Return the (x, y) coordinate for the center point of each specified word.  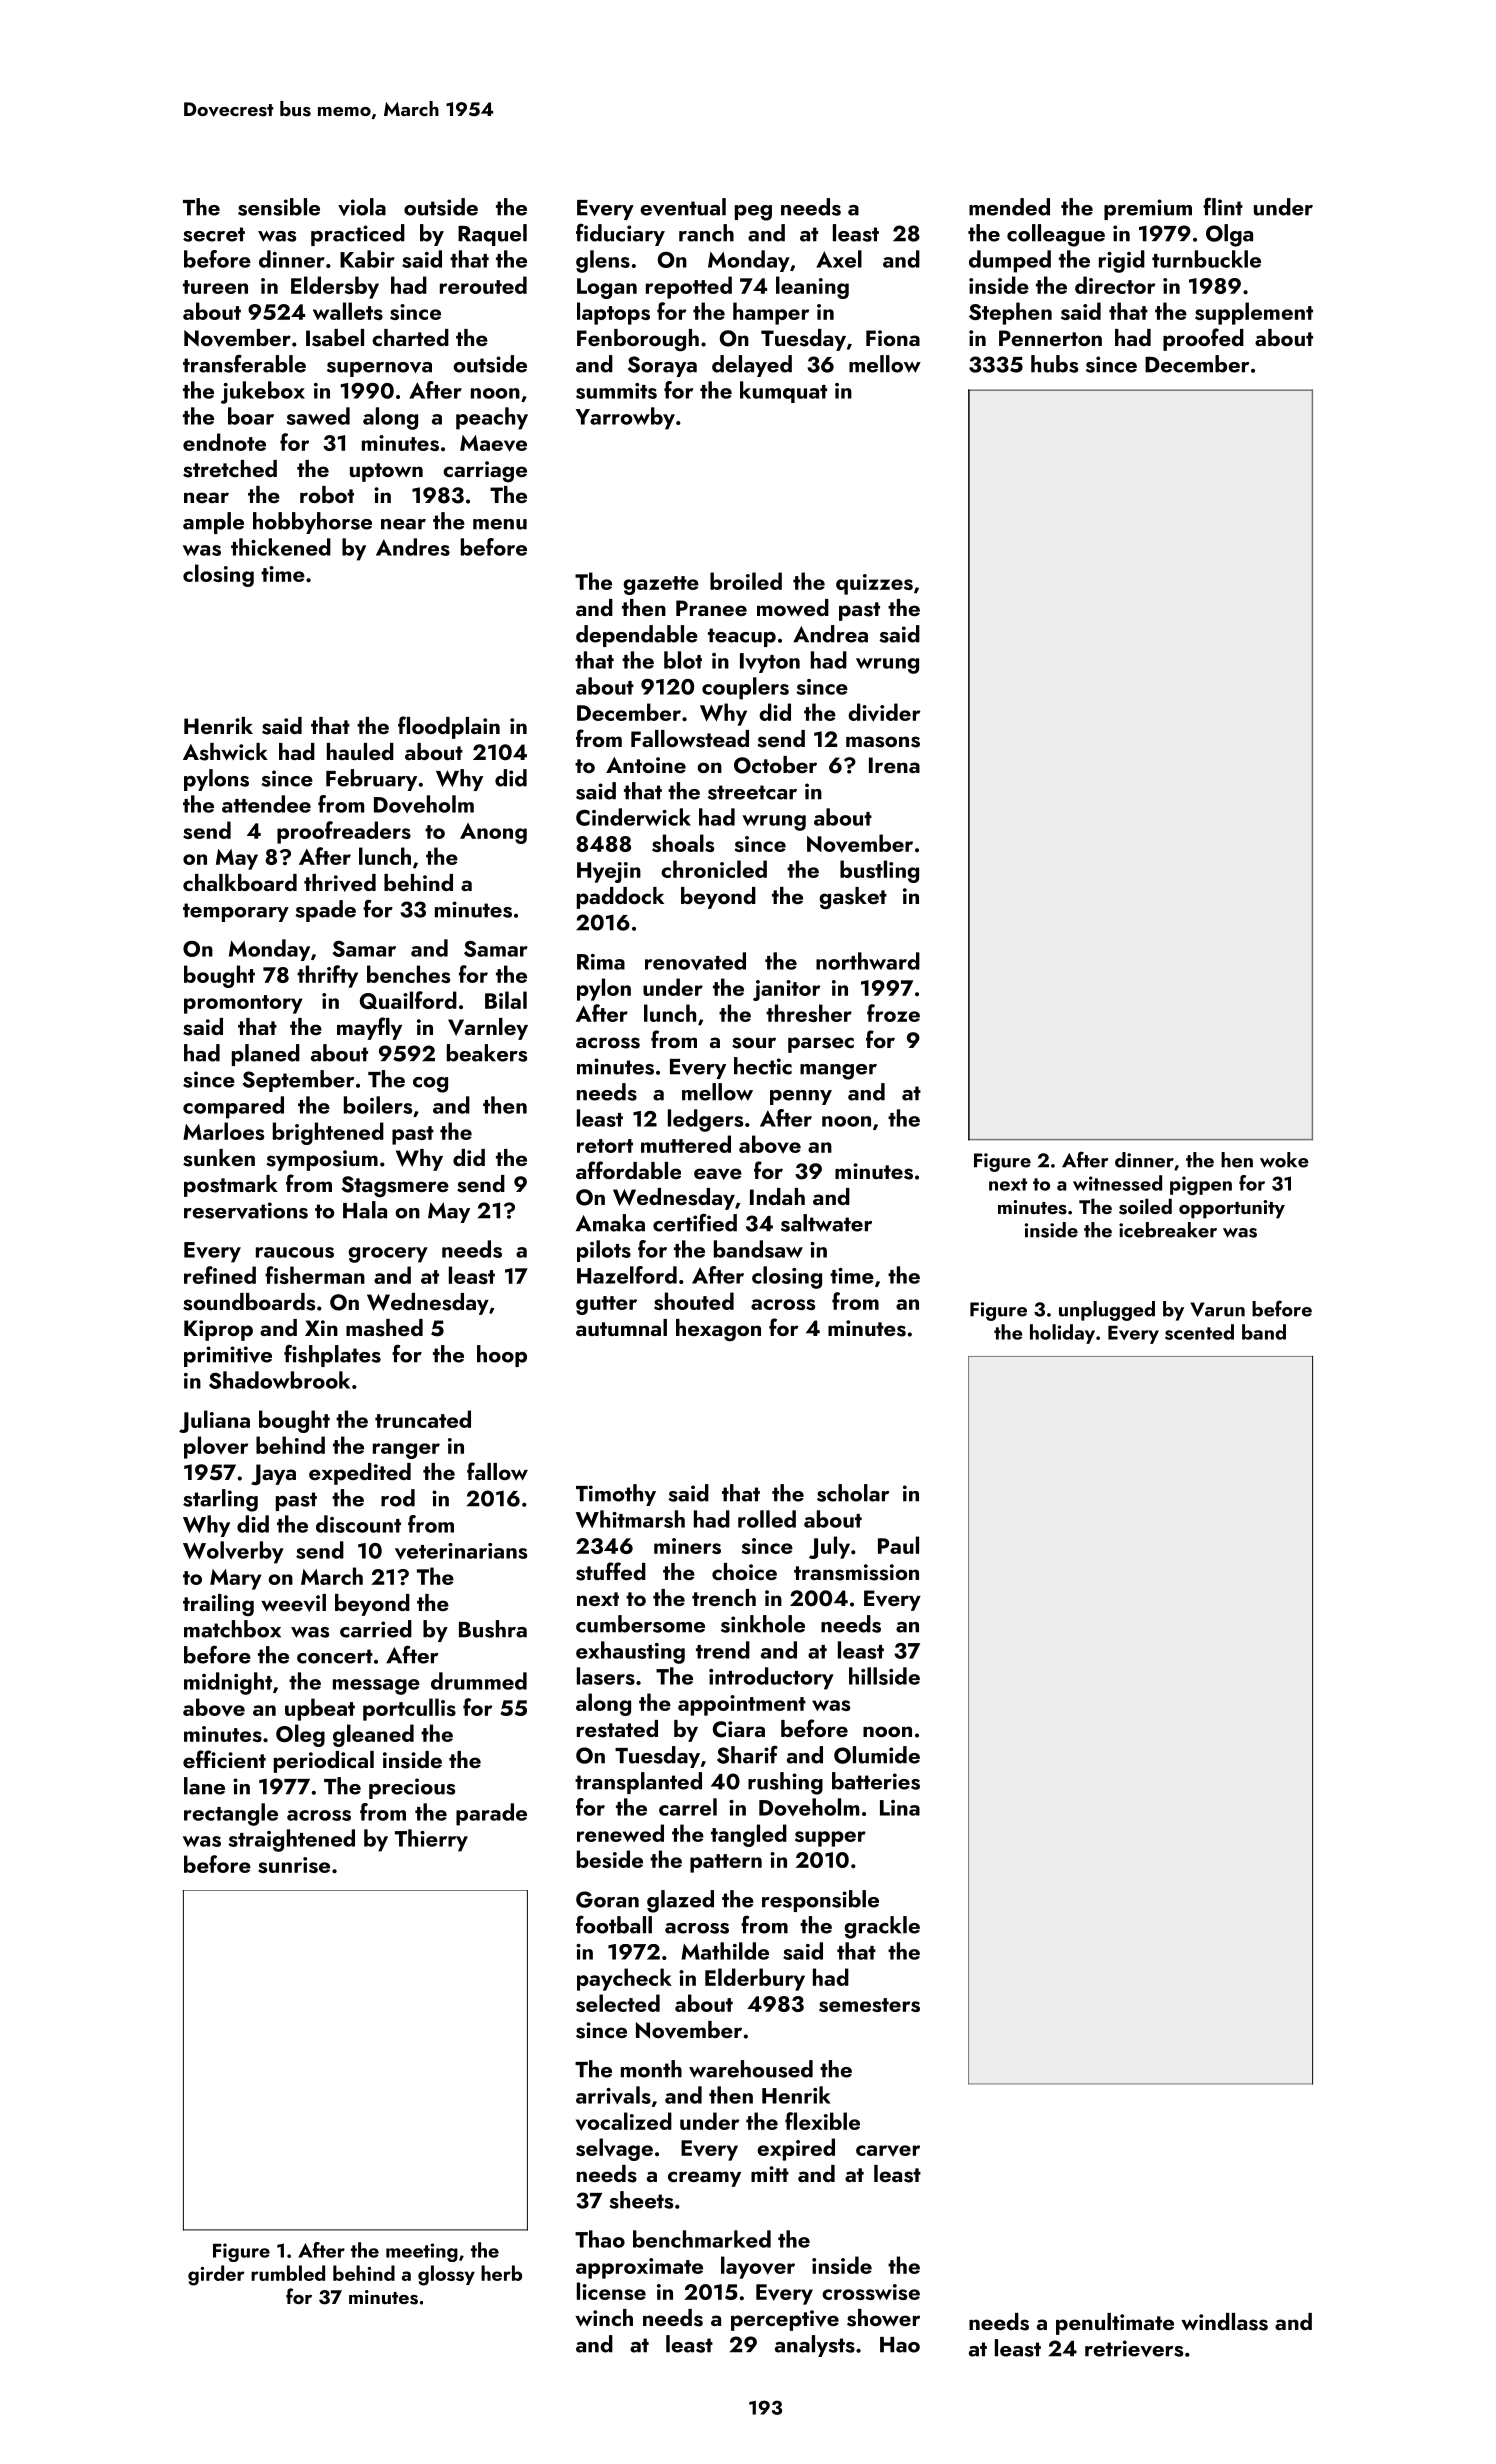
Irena (894, 765)
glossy (446, 2275)
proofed (1203, 339)
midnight (228, 1683)
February (371, 780)
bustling (879, 871)
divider (884, 712)
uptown (386, 472)
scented (1199, 1332)
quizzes (874, 584)
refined (220, 1275)
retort (605, 1146)
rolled (767, 1519)
